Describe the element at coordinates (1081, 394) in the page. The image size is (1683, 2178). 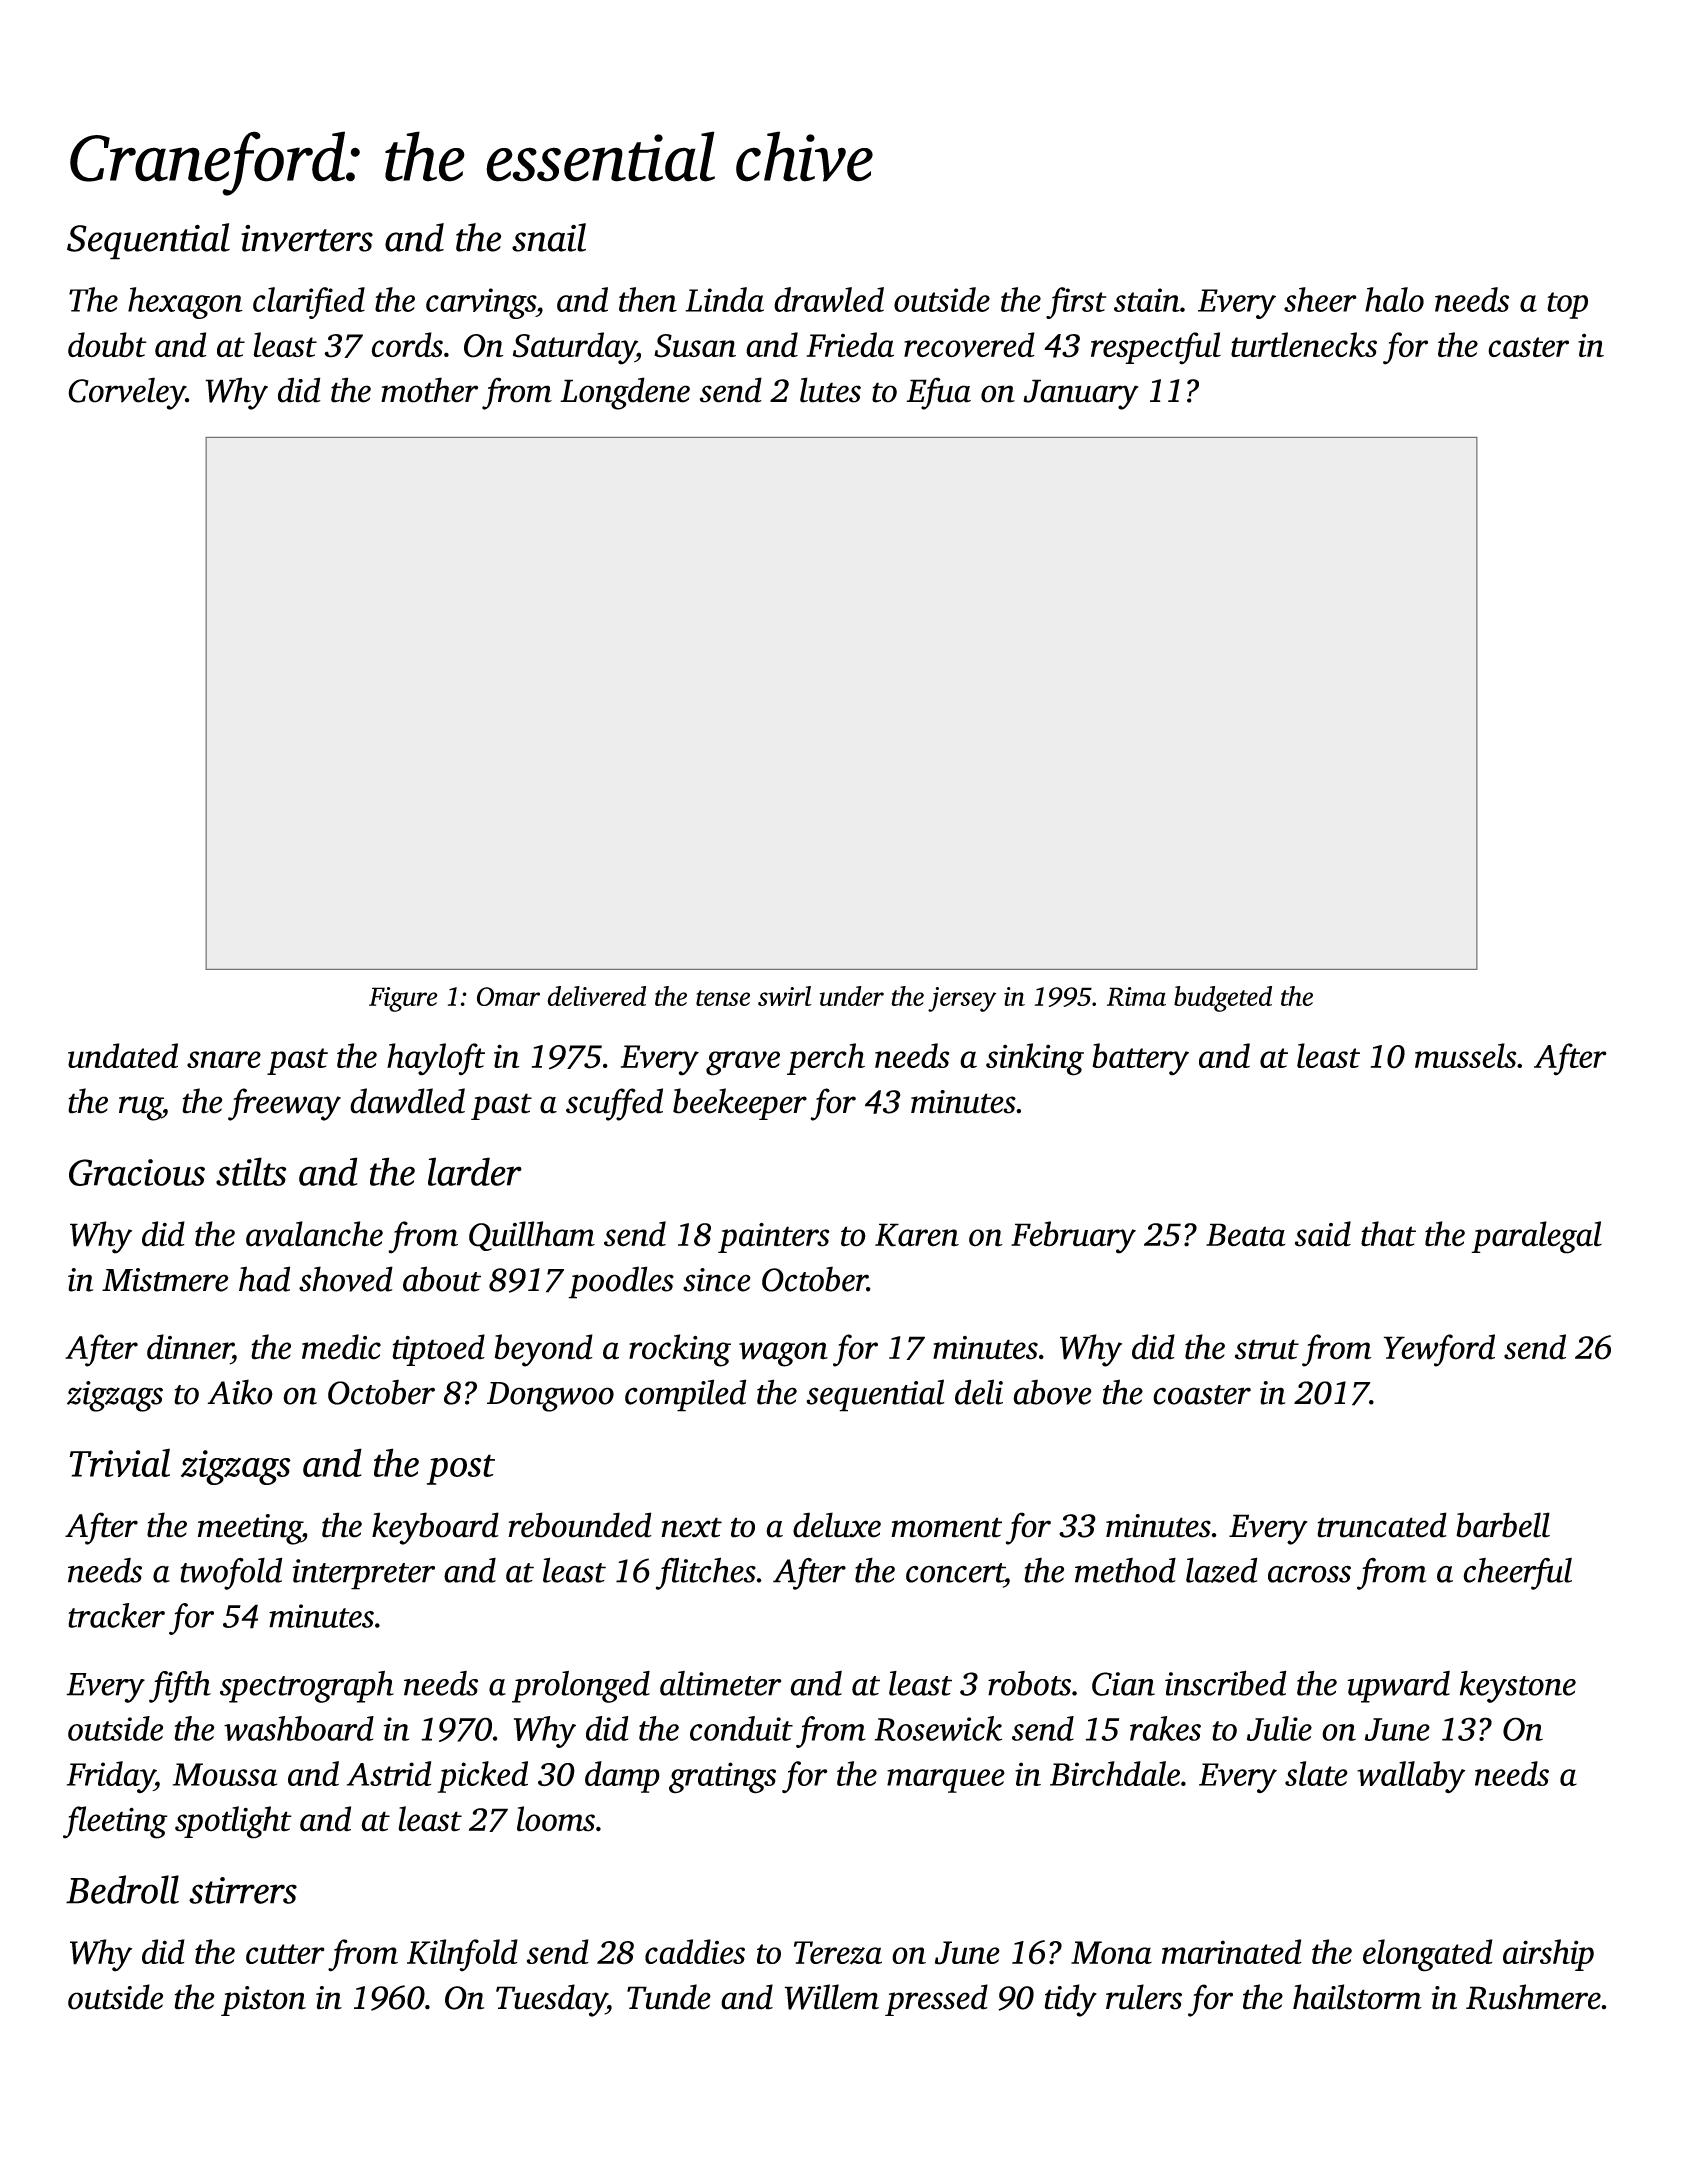
I see `January` at that location.
